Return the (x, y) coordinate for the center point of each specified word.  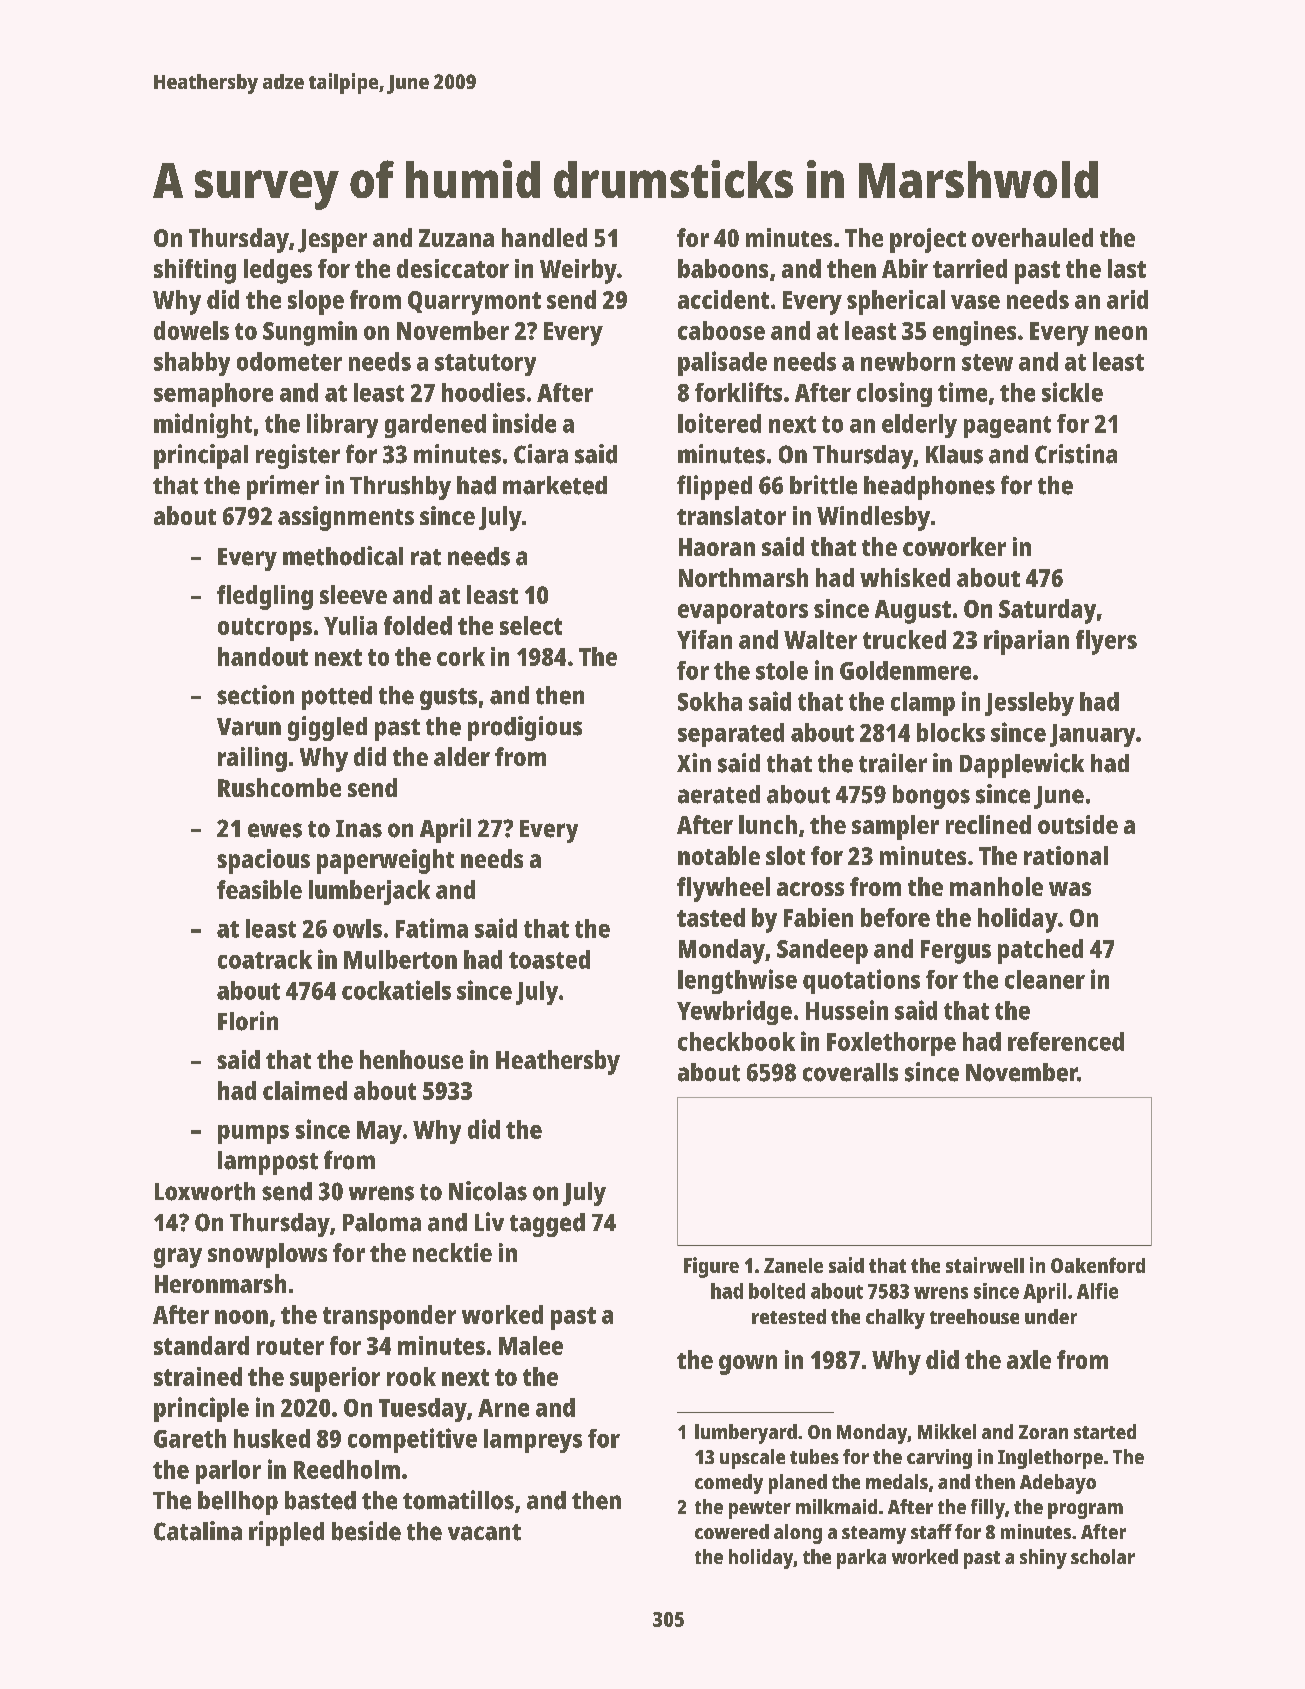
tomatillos (458, 1500)
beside (366, 1531)
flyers (1106, 642)
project (928, 240)
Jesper (332, 241)
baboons (723, 268)
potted (337, 698)
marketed (555, 485)
